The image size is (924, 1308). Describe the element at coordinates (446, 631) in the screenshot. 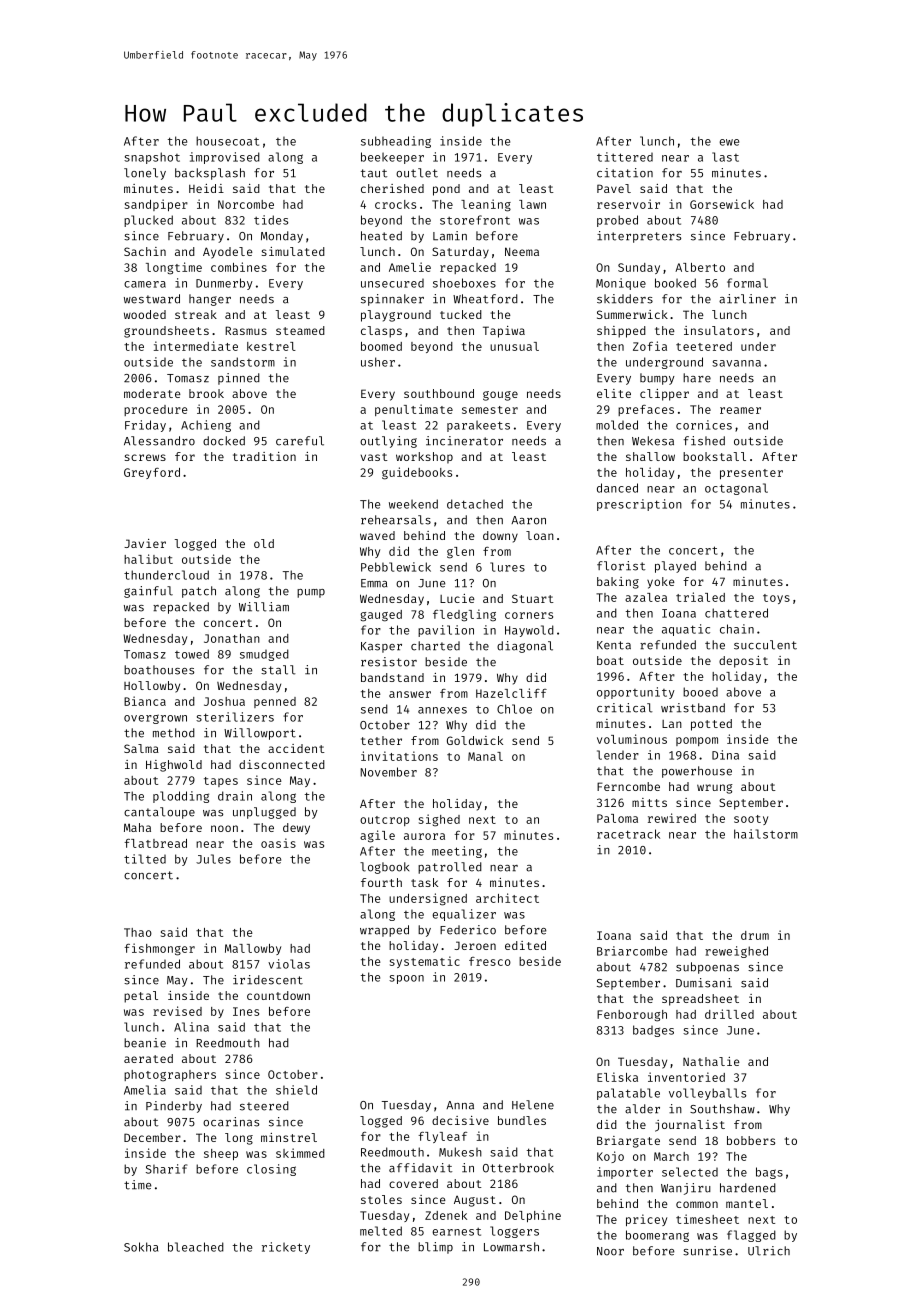

I see `pavilion` at that location.
